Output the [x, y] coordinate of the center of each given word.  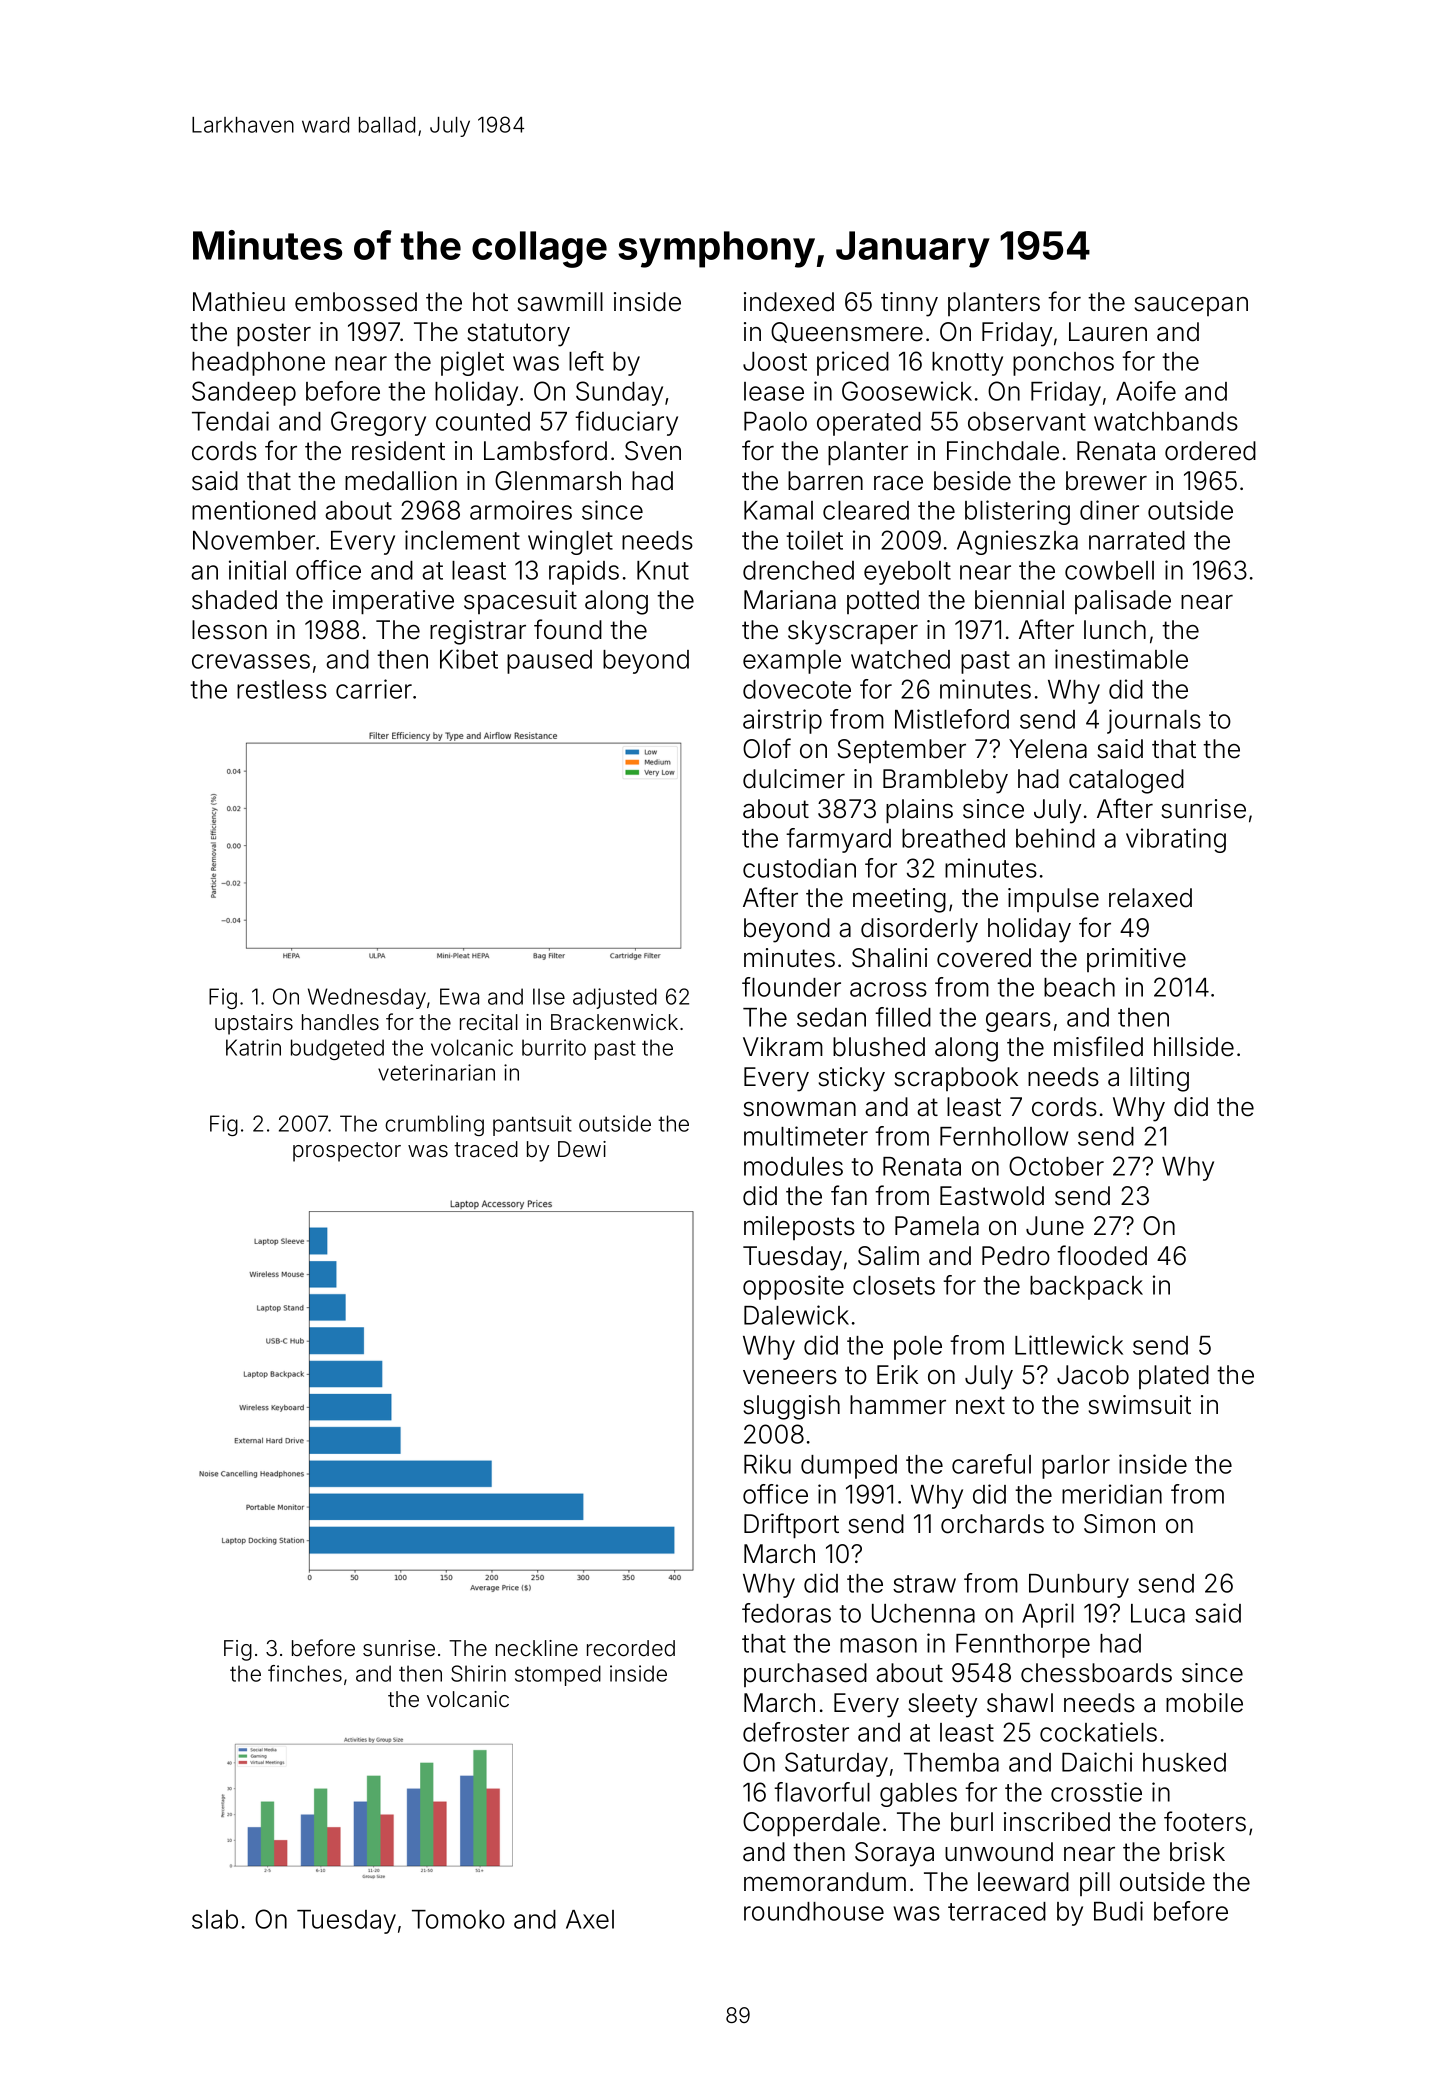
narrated [1137, 540]
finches [305, 1673]
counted [483, 421]
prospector [347, 1152]
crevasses [251, 661]
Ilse [549, 996]
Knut [663, 570]
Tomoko [458, 1919]
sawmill [560, 302]
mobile [1204, 1703]
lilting [1159, 1079]
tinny [909, 304]
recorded [631, 1648]
